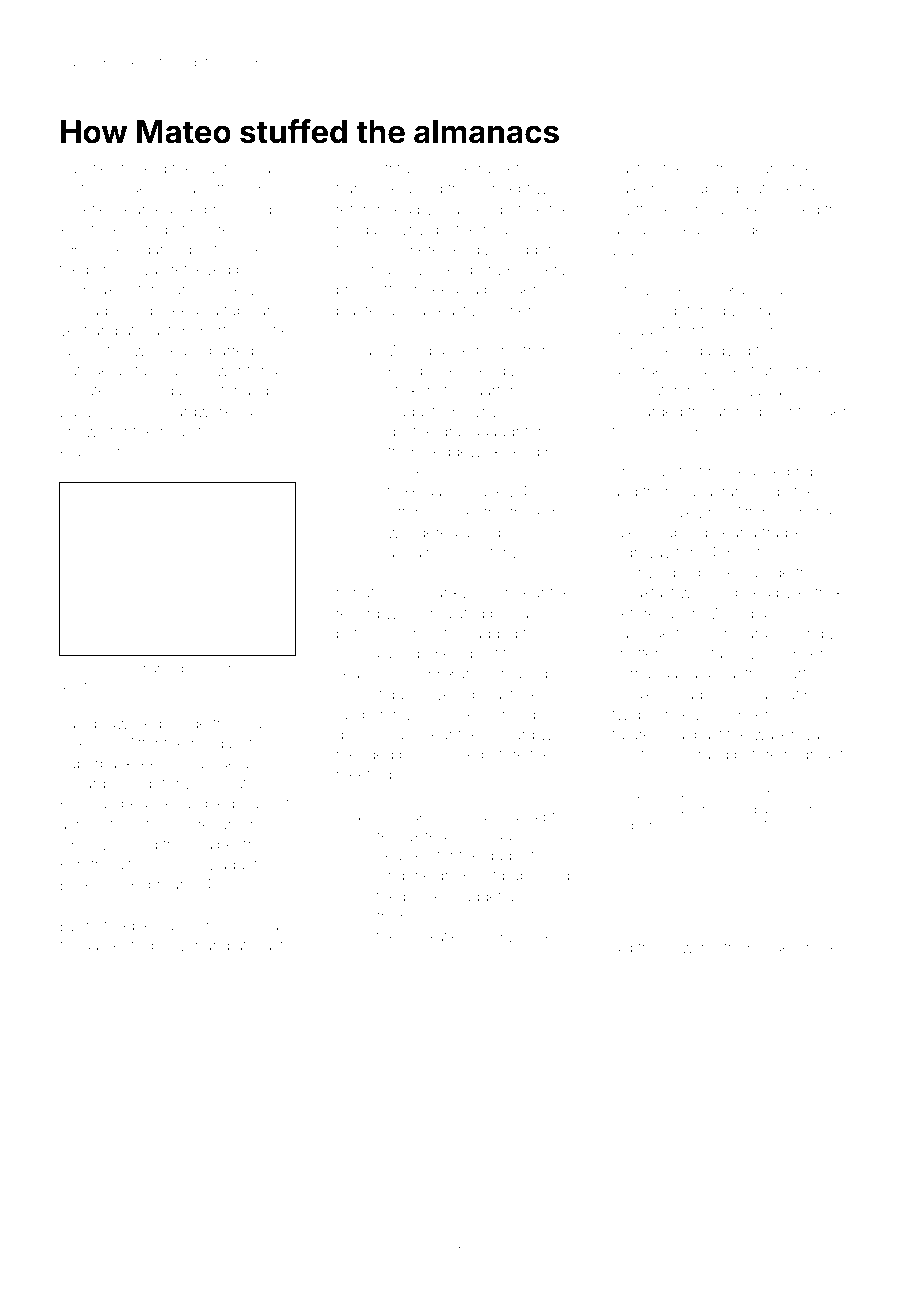  Describe the element at coordinates (269, 669) in the document. I see `terriers` at that location.
